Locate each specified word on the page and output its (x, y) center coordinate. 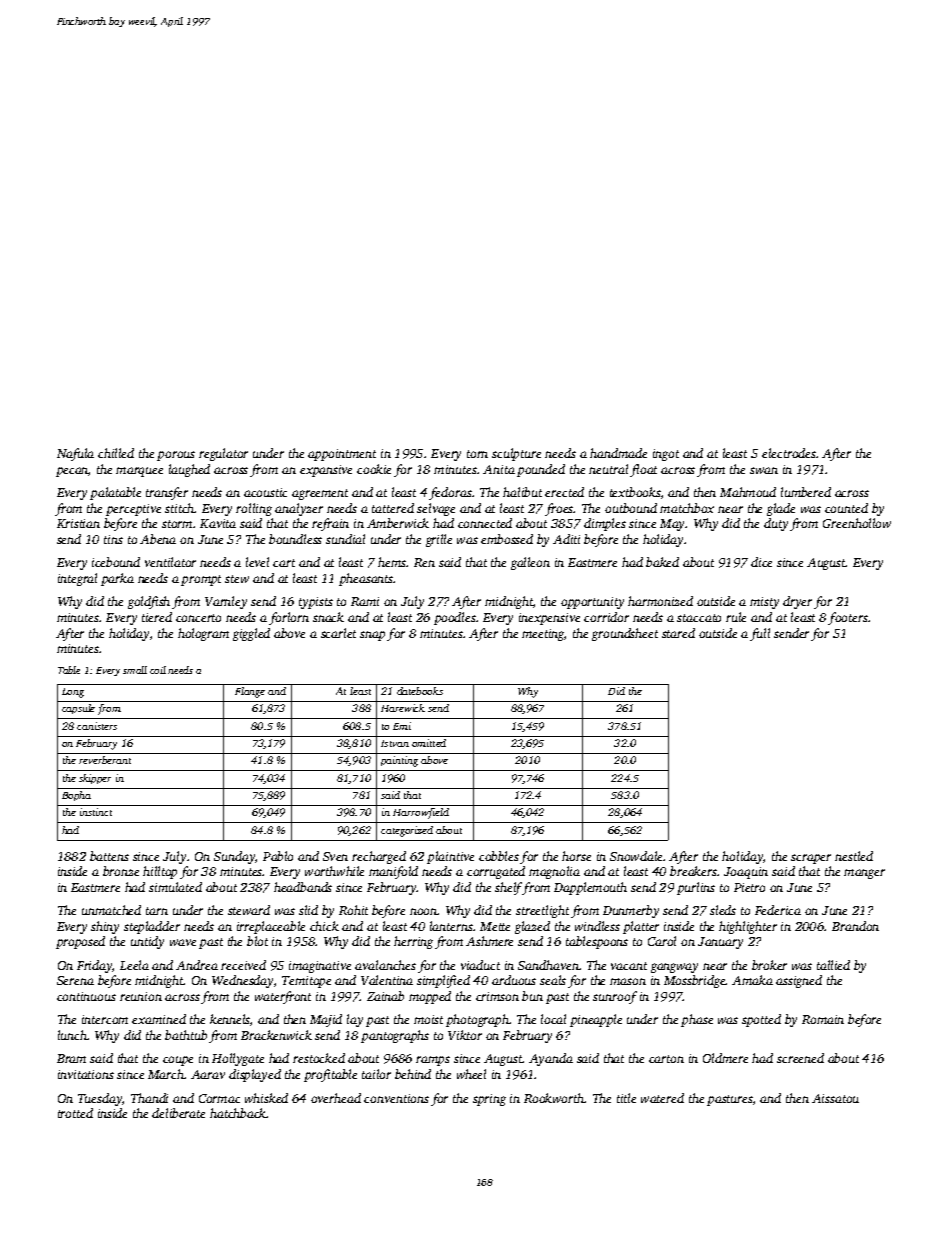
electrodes (789, 453)
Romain (823, 1019)
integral (77, 579)
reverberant (105, 760)
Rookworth (554, 1098)
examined (159, 1019)
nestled (854, 856)
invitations (86, 1074)
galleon (530, 563)
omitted (429, 743)
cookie (374, 469)
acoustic (265, 492)
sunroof (615, 997)
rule (736, 617)
